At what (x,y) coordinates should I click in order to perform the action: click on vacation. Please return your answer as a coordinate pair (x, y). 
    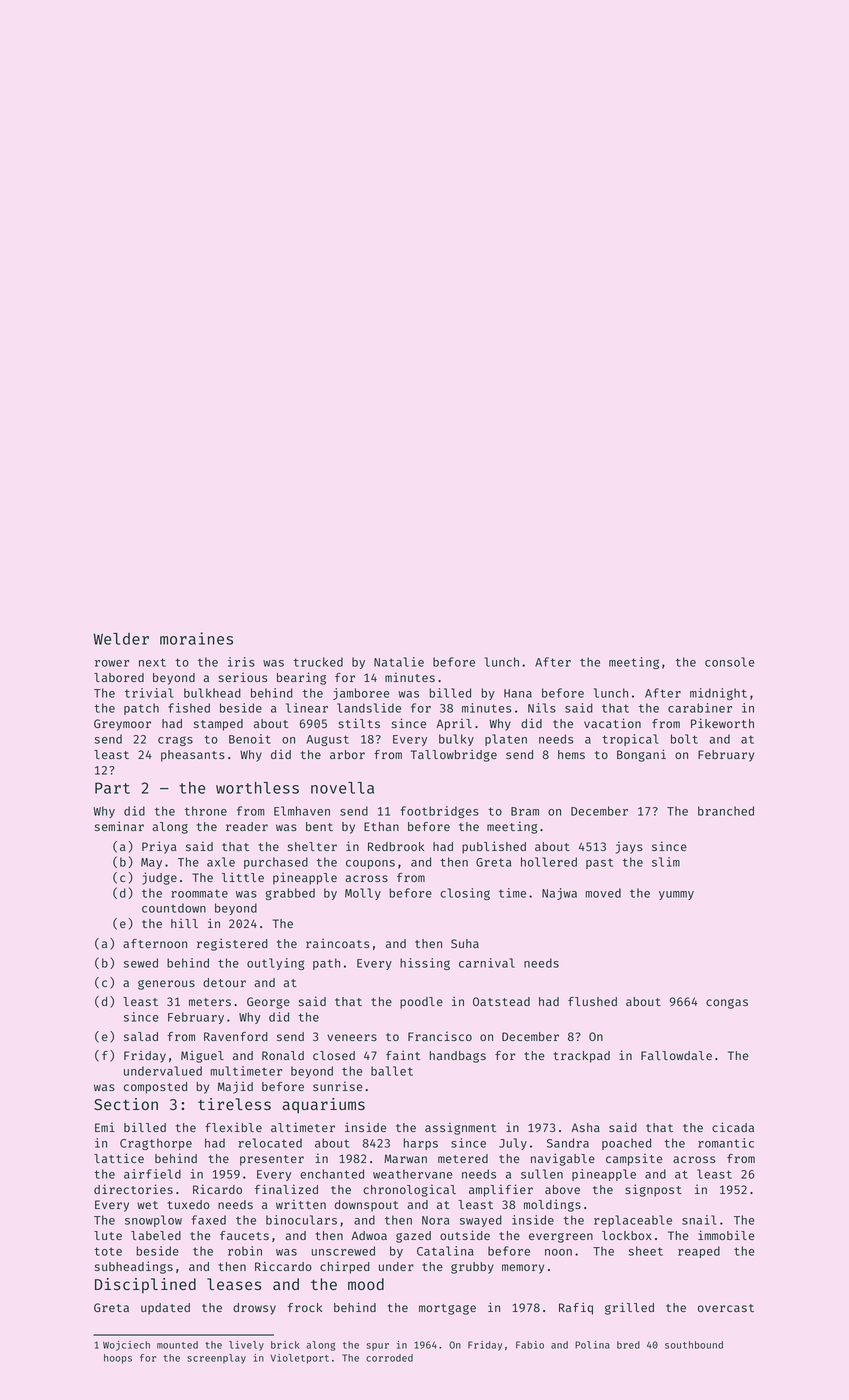
    Looking at the image, I should click on (612, 723).
